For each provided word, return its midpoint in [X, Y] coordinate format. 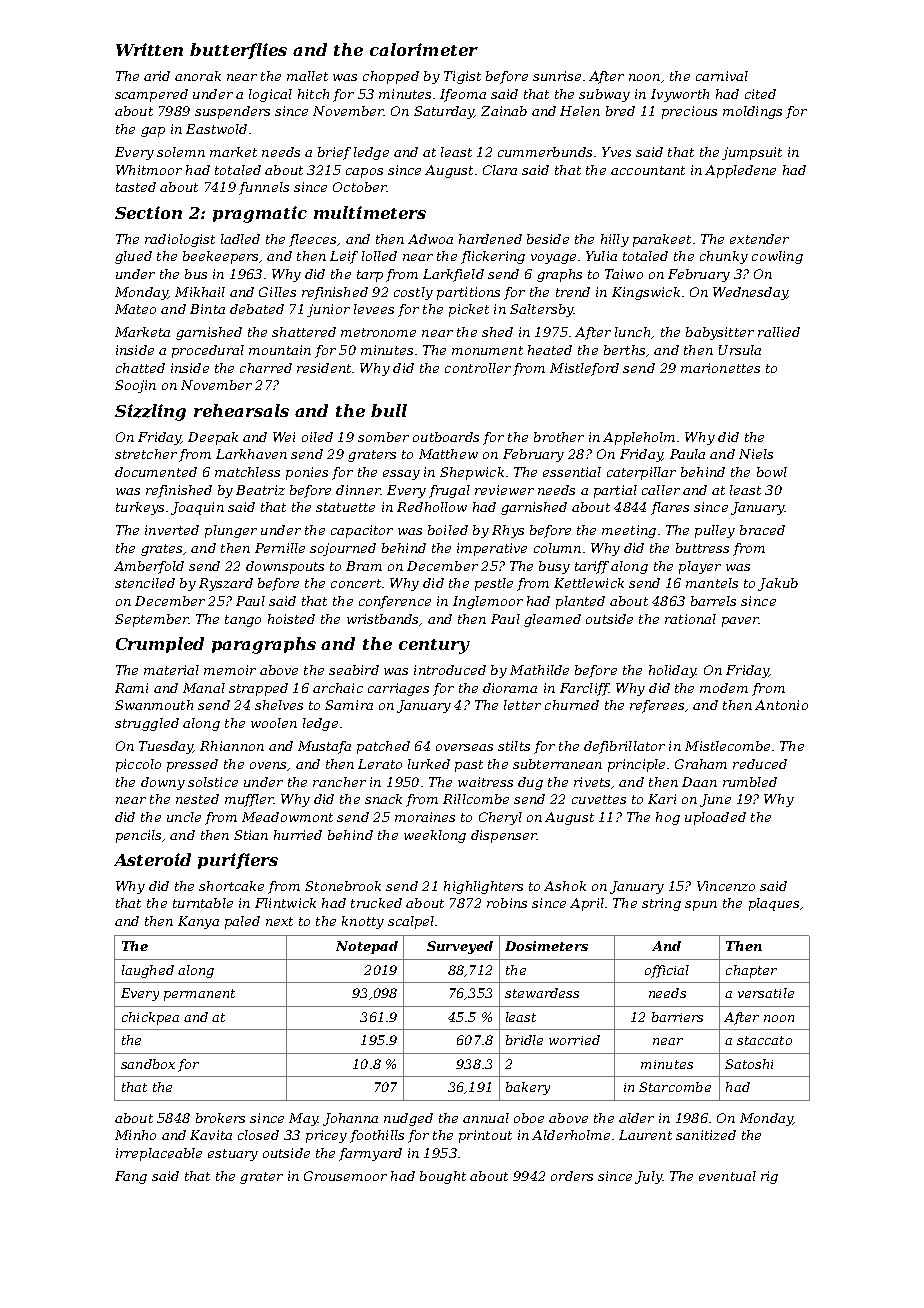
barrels [713, 601]
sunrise [557, 76]
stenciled [145, 583]
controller [478, 368]
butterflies [238, 51]
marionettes [720, 368]
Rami [131, 688]
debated [257, 309]
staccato [764, 1040]
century [434, 646]
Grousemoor [345, 1176]
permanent [199, 995]
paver [740, 622]
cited [760, 94]
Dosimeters [546, 946]
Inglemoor [488, 602]
